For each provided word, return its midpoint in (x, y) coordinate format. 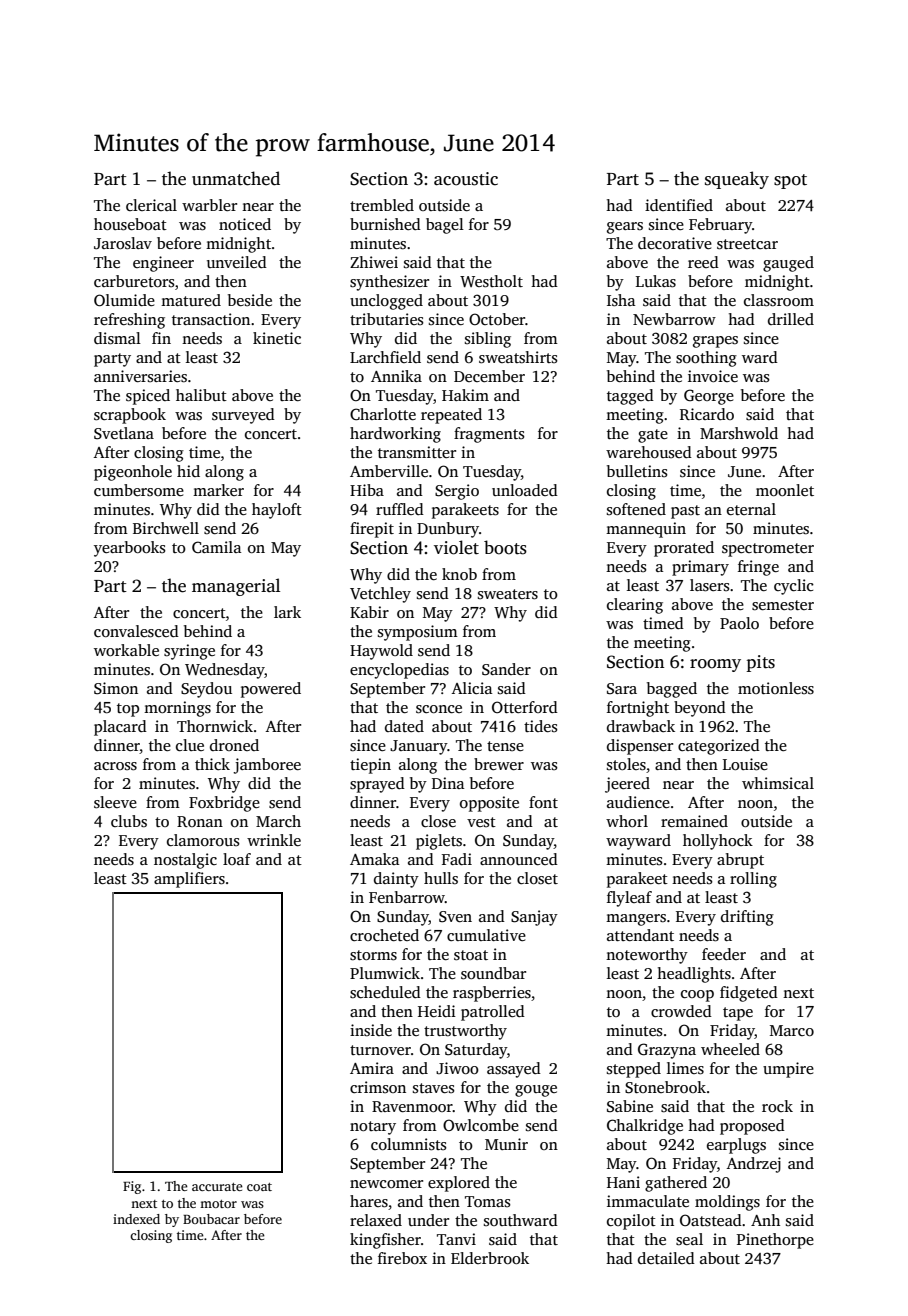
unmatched (236, 178)
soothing (706, 359)
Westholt (491, 281)
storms (373, 955)
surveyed (243, 416)
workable (126, 650)
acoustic (466, 179)
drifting (747, 918)
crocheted (384, 935)
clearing (635, 606)
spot (790, 181)
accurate (217, 1187)
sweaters (508, 594)
